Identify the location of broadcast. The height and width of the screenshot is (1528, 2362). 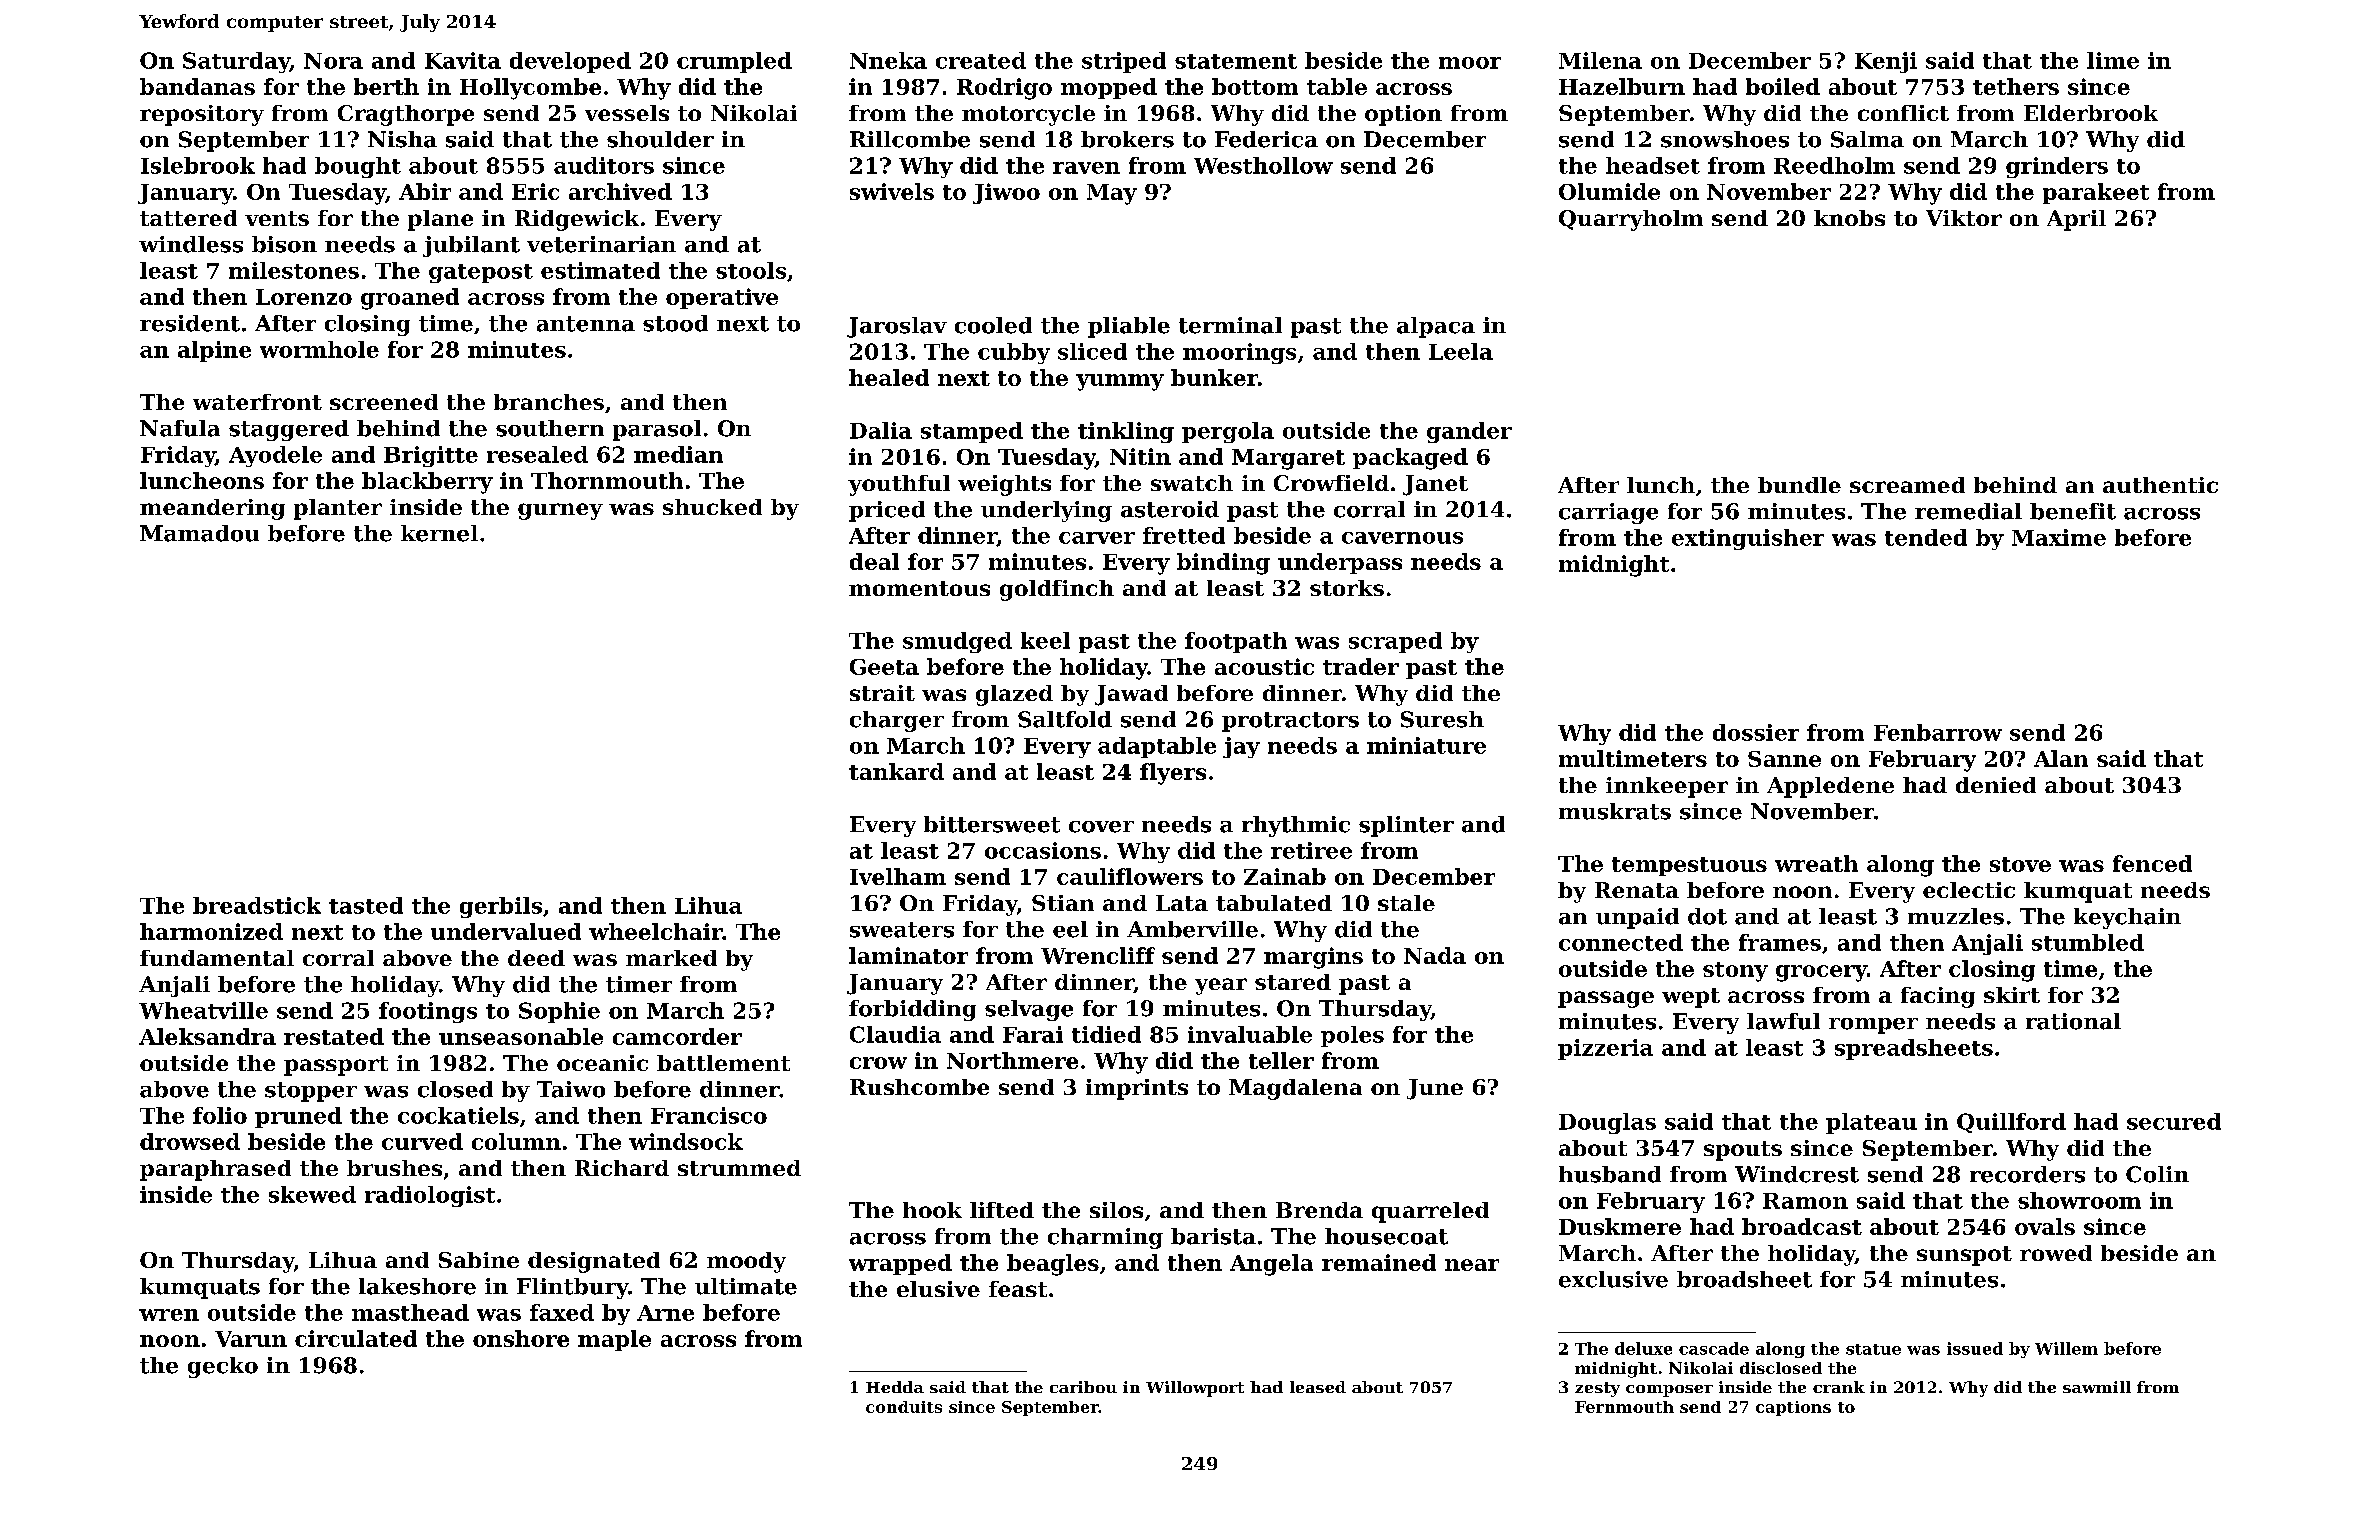
(1802, 1226).
